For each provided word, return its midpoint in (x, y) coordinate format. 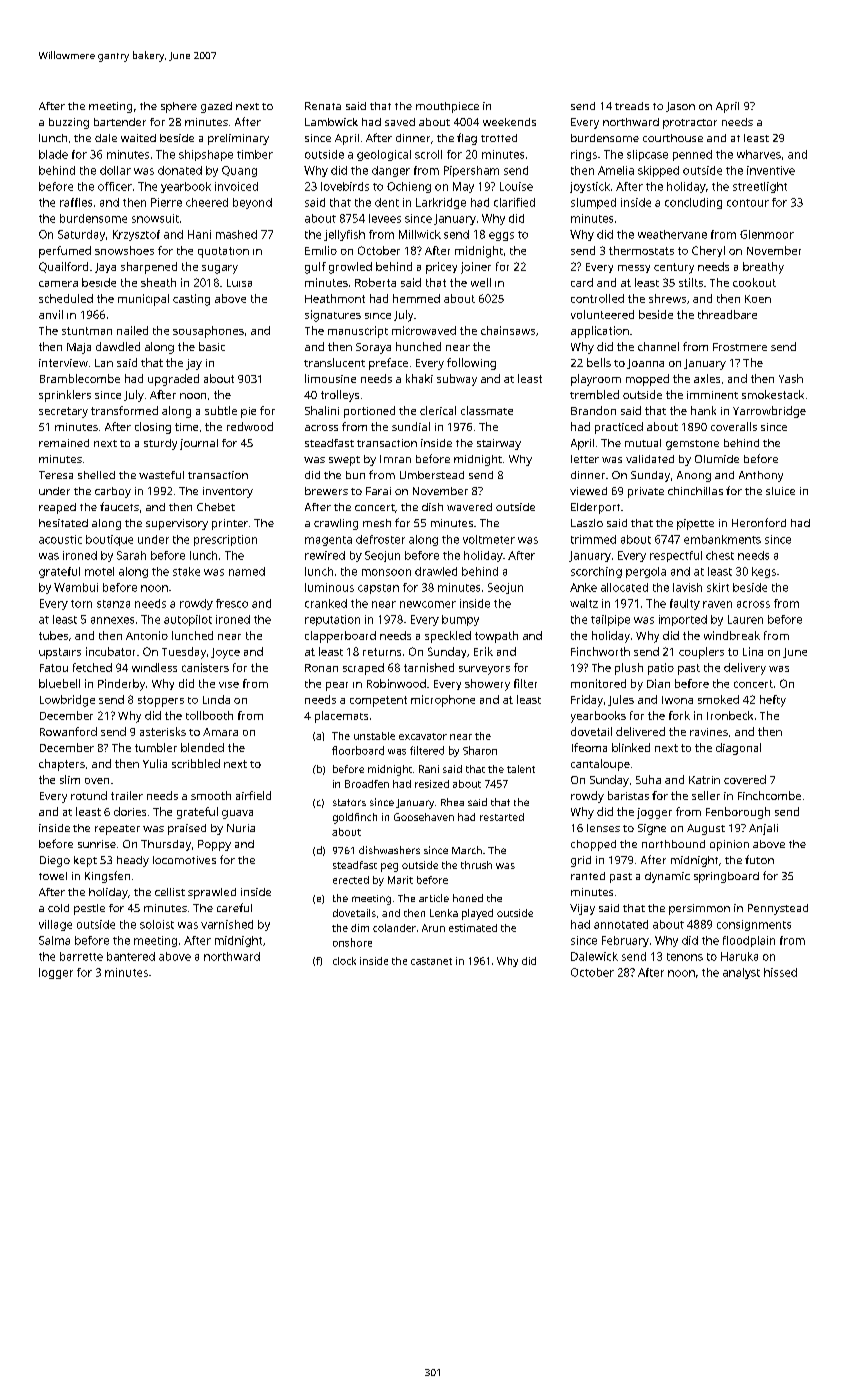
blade (53, 154)
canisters (205, 667)
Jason (680, 107)
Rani (429, 769)
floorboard (358, 750)
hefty (773, 701)
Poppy (214, 845)
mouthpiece (447, 107)
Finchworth (600, 651)
